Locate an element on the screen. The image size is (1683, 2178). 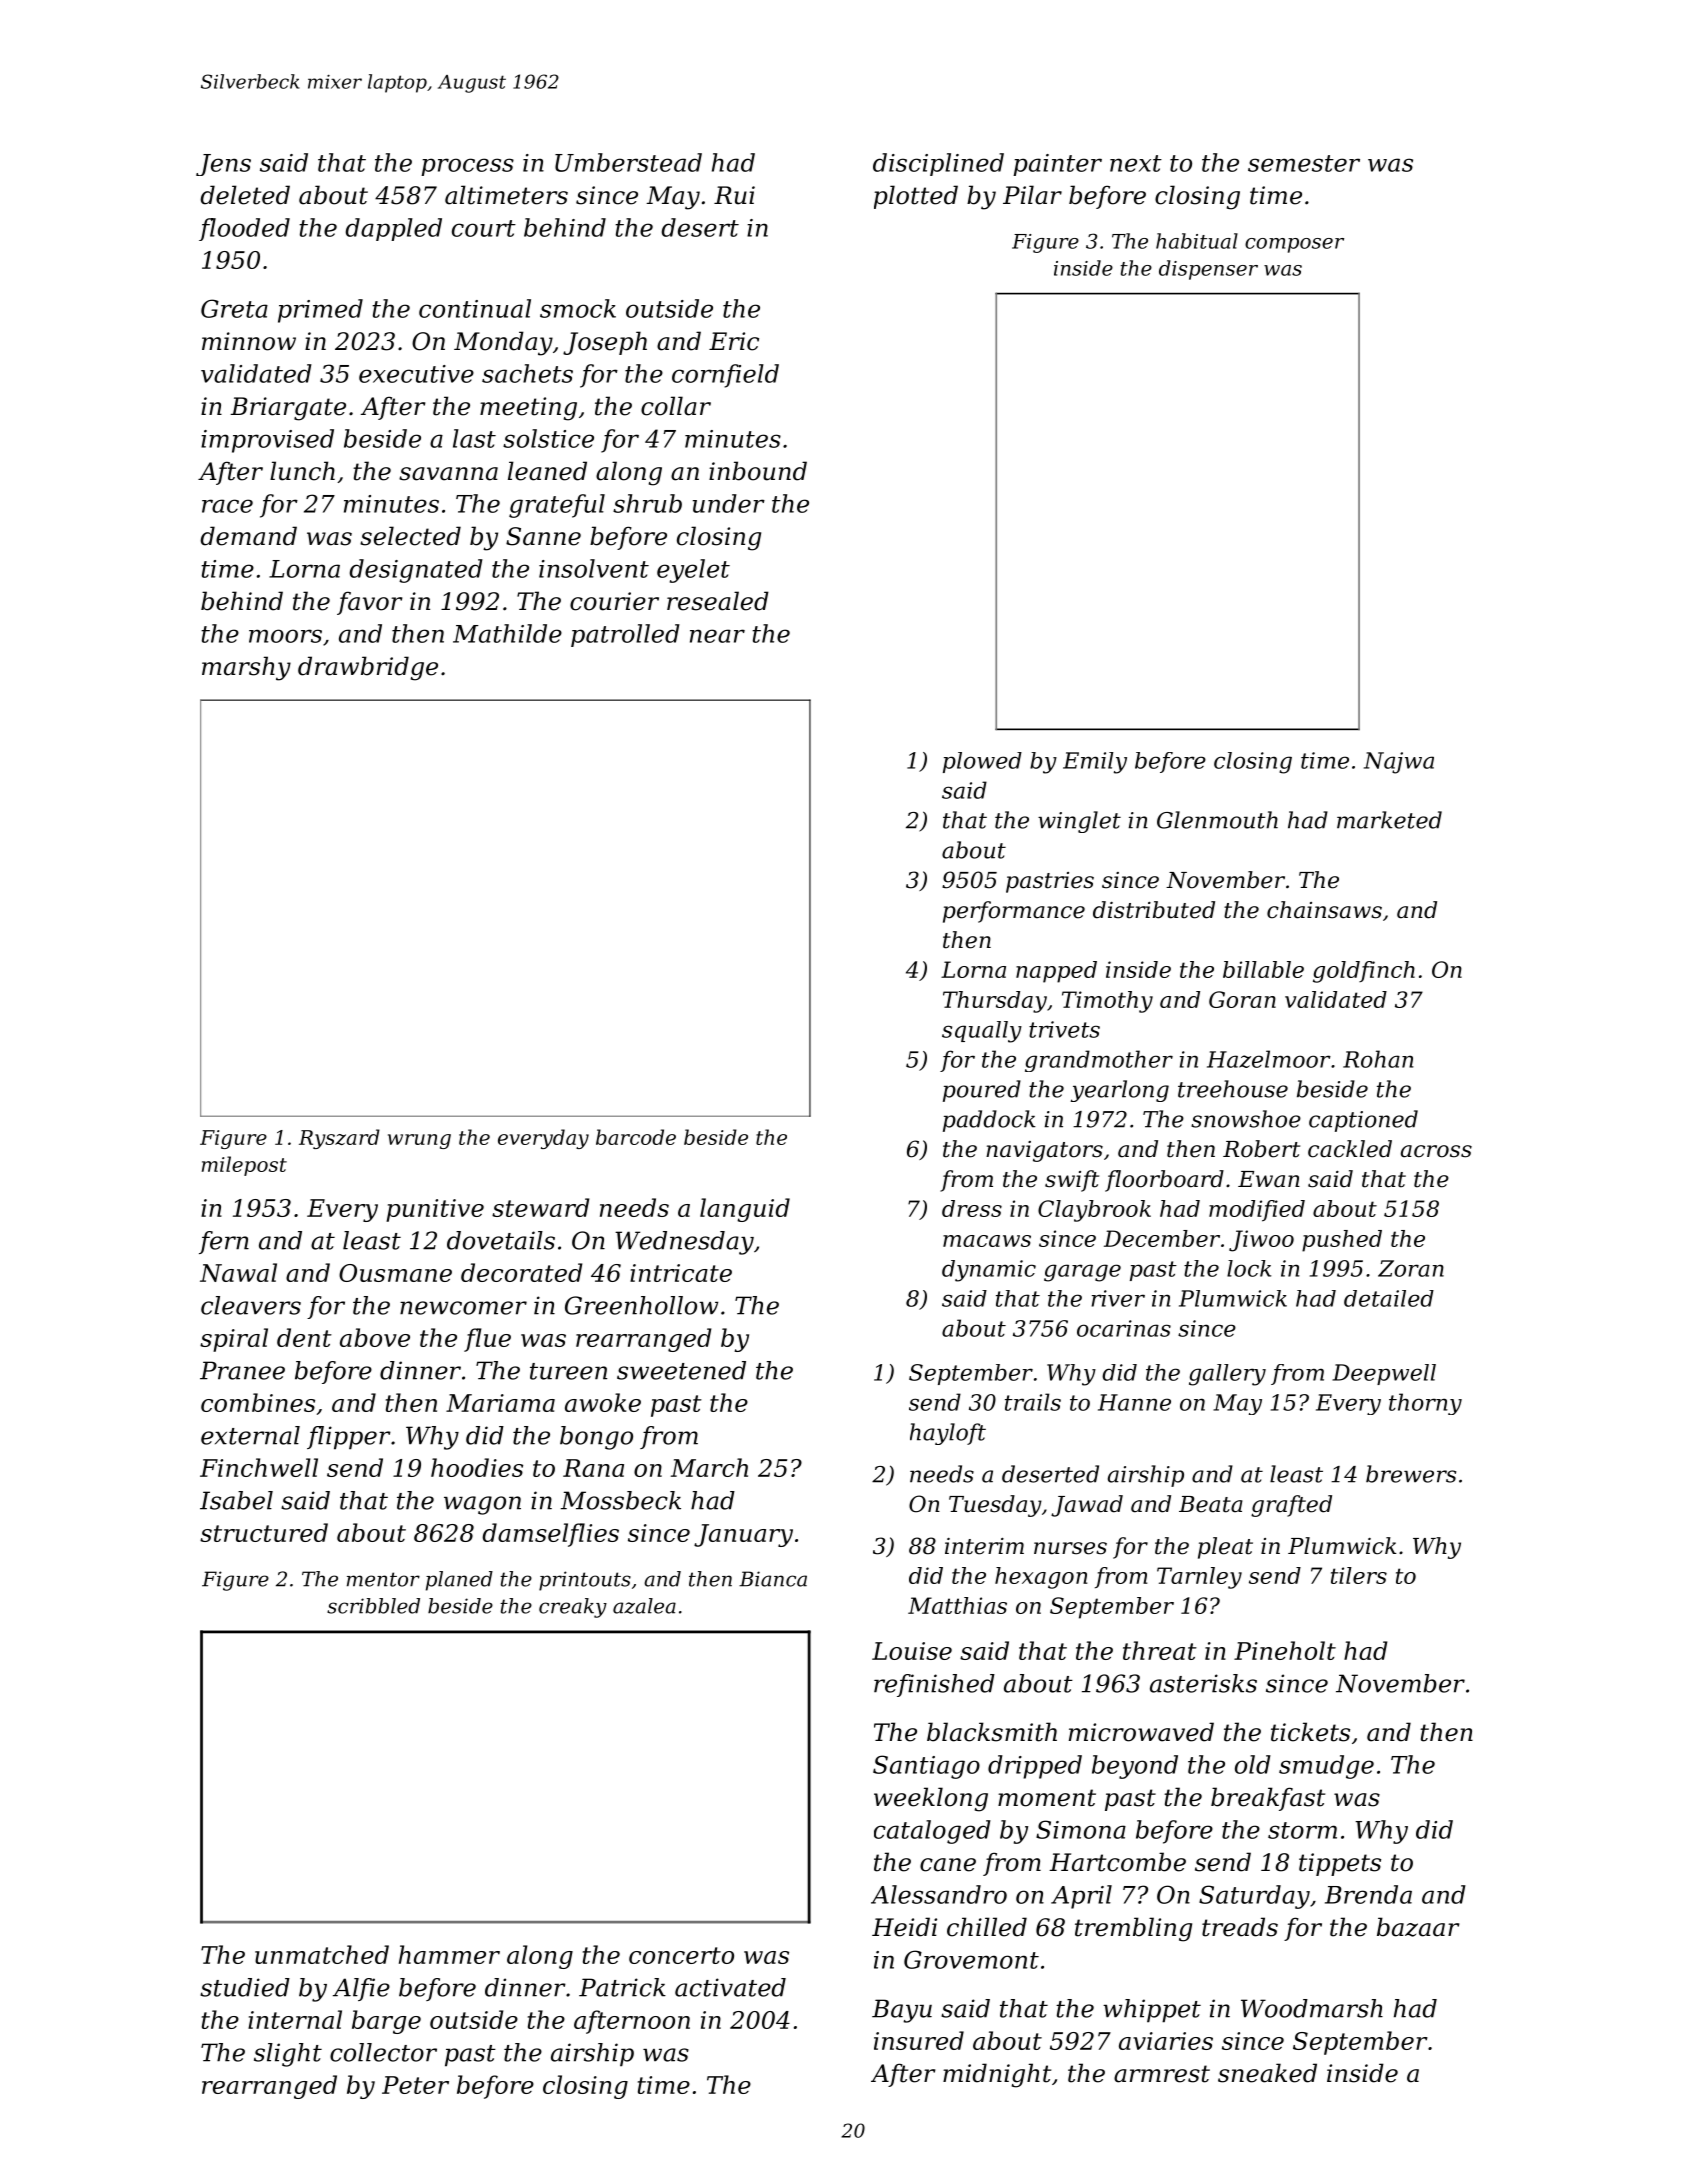
creaky is located at coordinates (573, 1608).
